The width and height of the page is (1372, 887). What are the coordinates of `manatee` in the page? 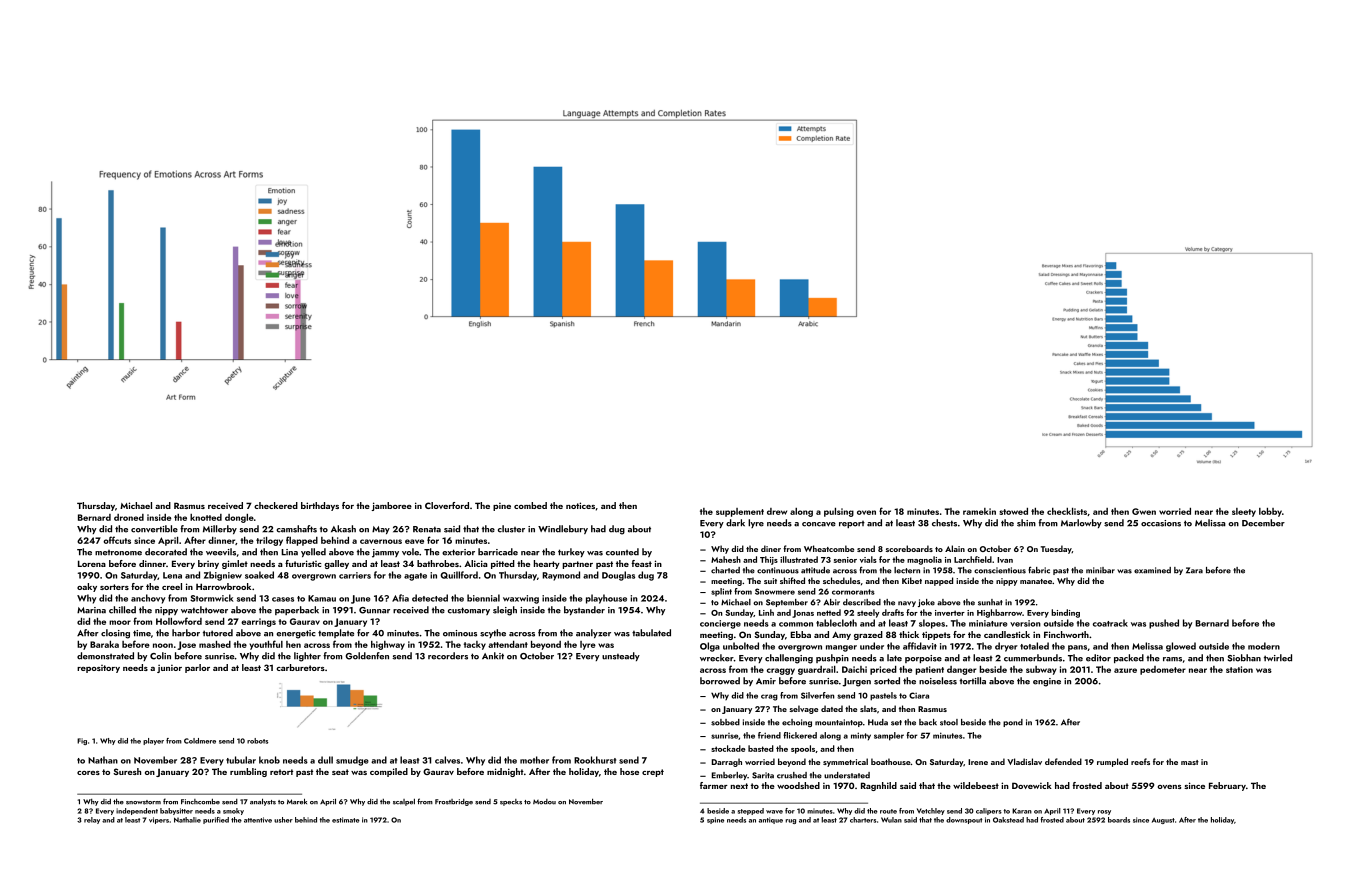 It's located at (1036, 581).
